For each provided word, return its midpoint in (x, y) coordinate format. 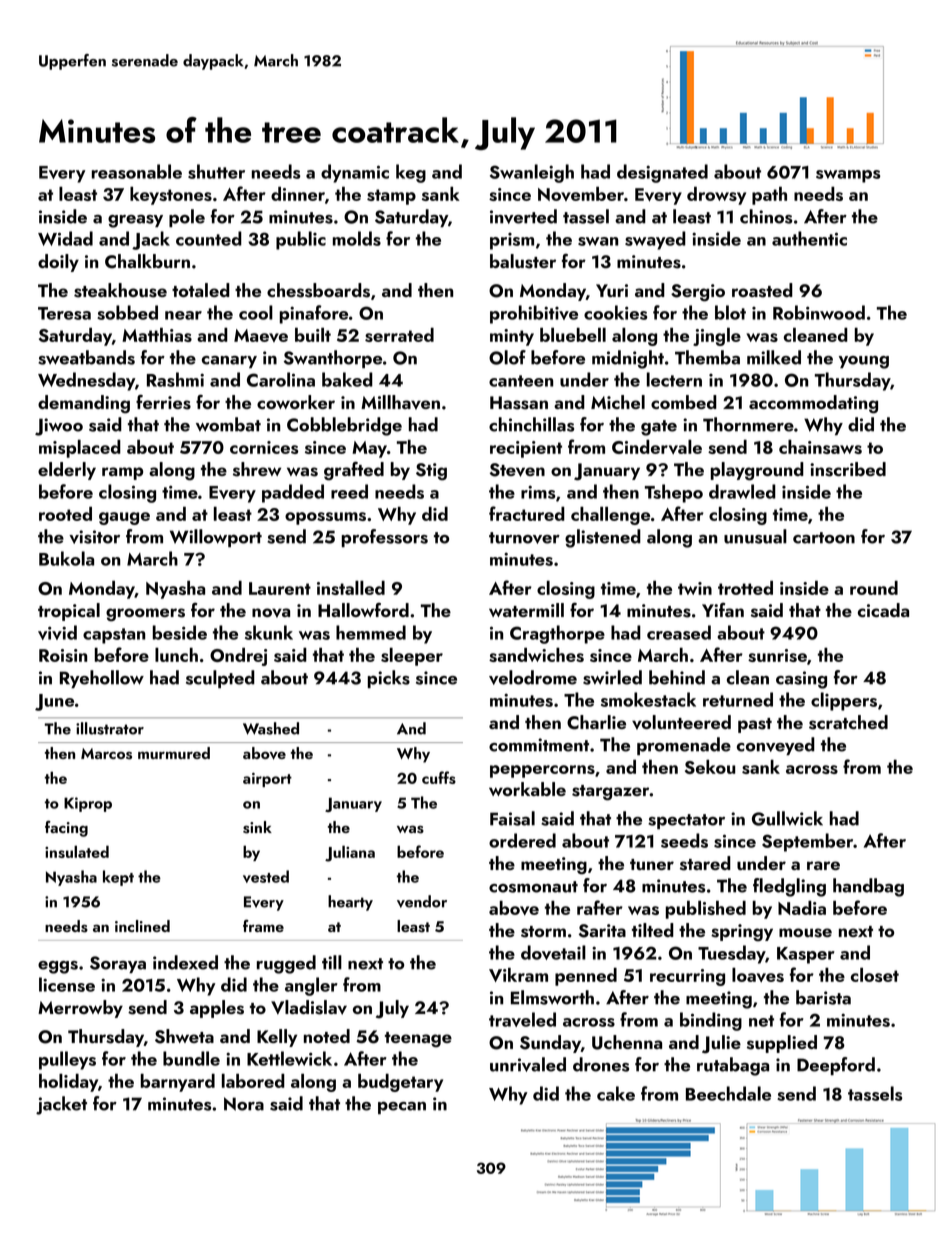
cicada (883, 610)
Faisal (512, 818)
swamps (848, 176)
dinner (298, 194)
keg (411, 173)
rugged (286, 964)
